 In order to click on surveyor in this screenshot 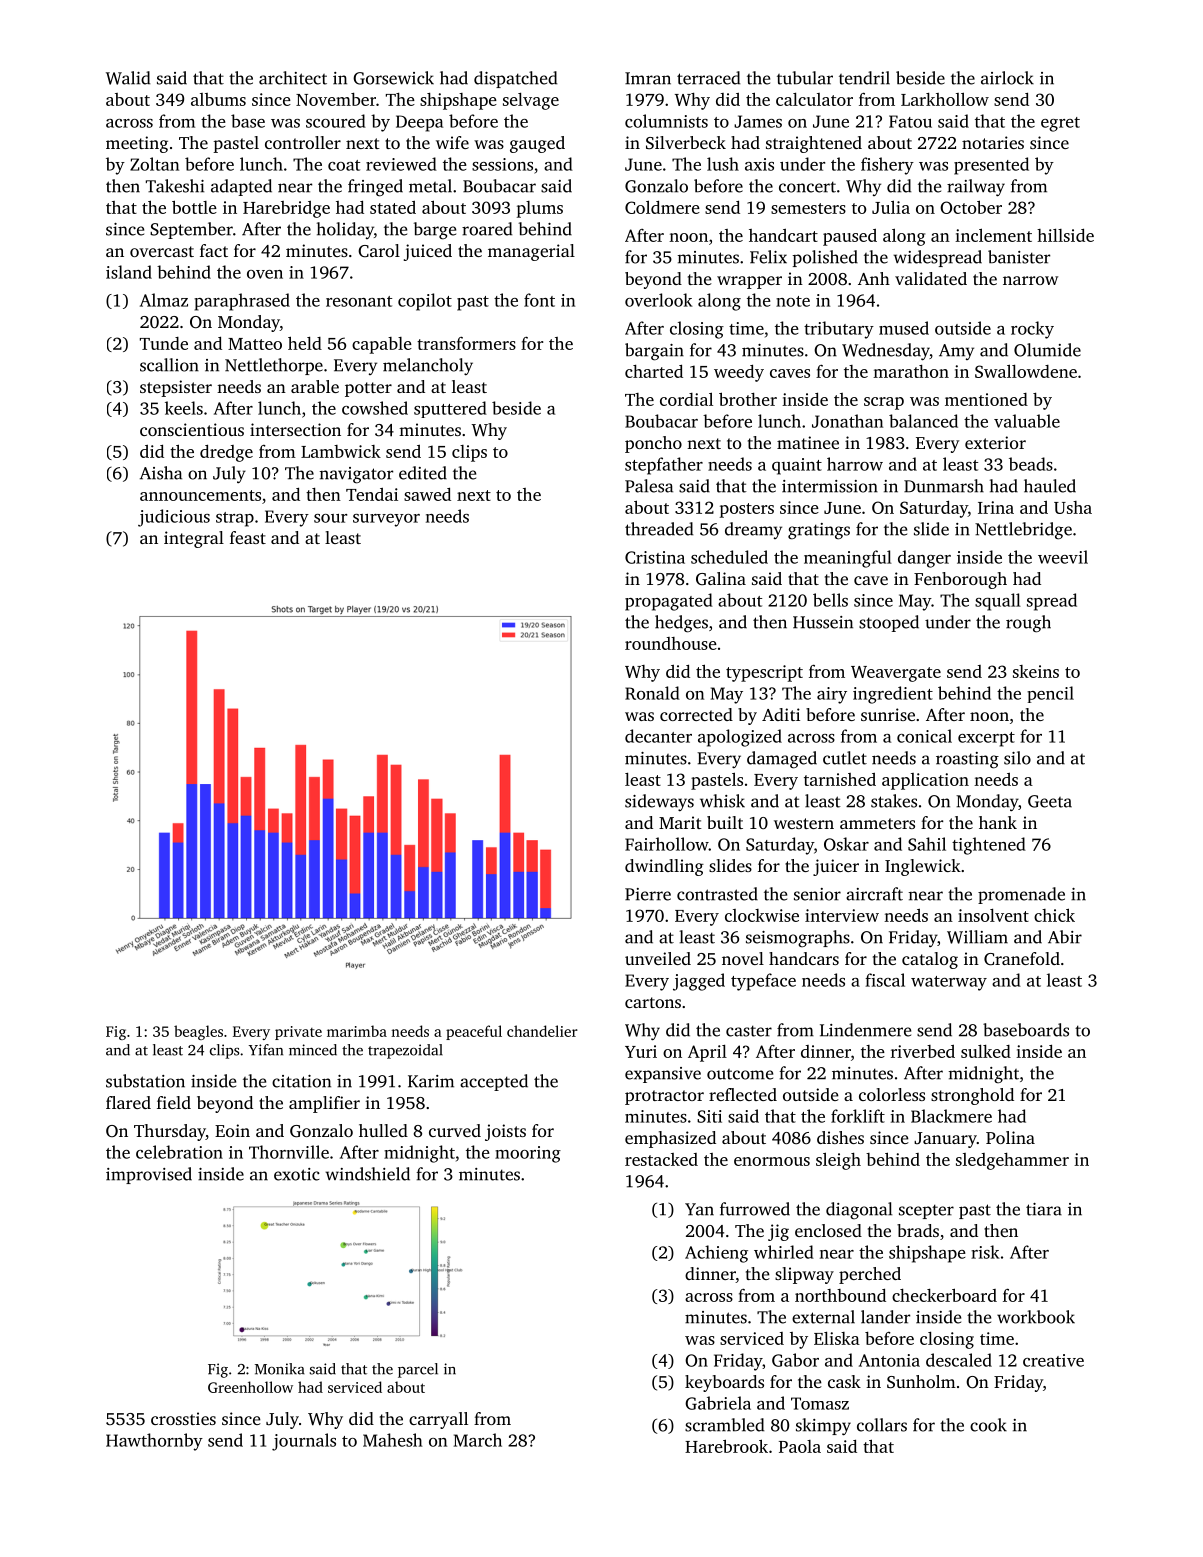, I will do `click(386, 520)`.
